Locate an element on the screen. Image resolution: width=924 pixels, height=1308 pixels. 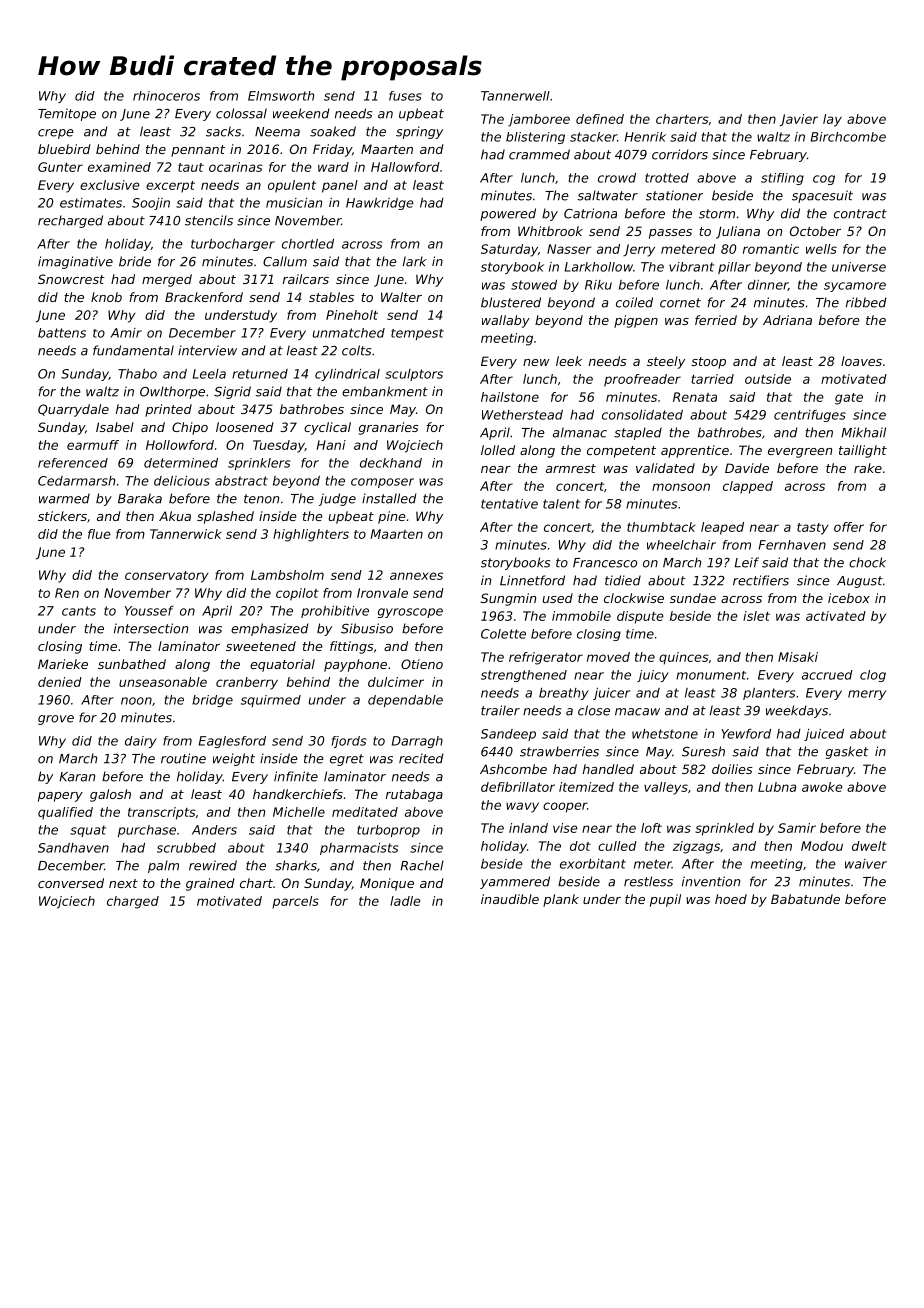
crammed is located at coordinates (539, 154).
